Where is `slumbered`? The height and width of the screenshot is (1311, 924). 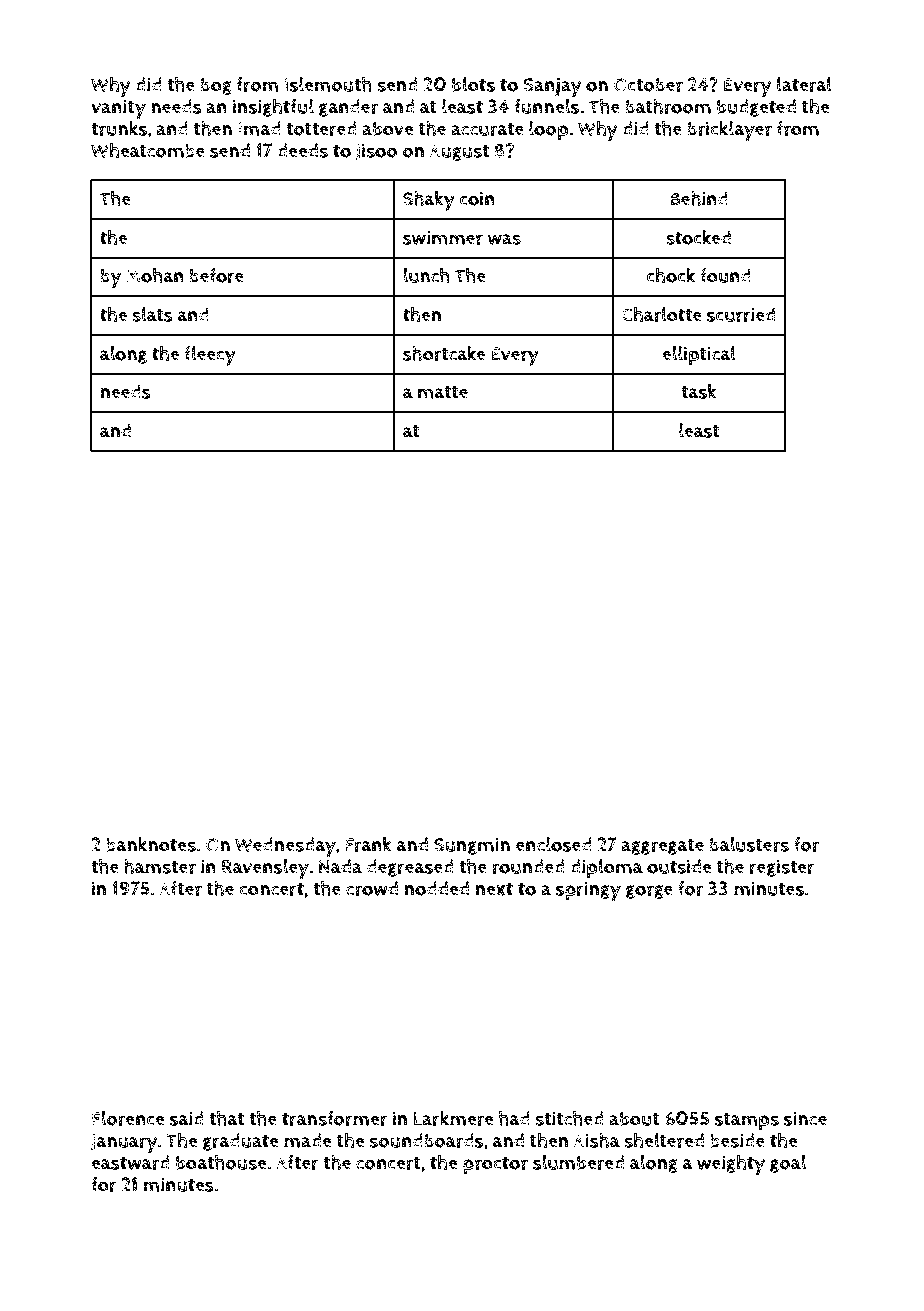
slumbered is located at coordinates (578, 1162).
